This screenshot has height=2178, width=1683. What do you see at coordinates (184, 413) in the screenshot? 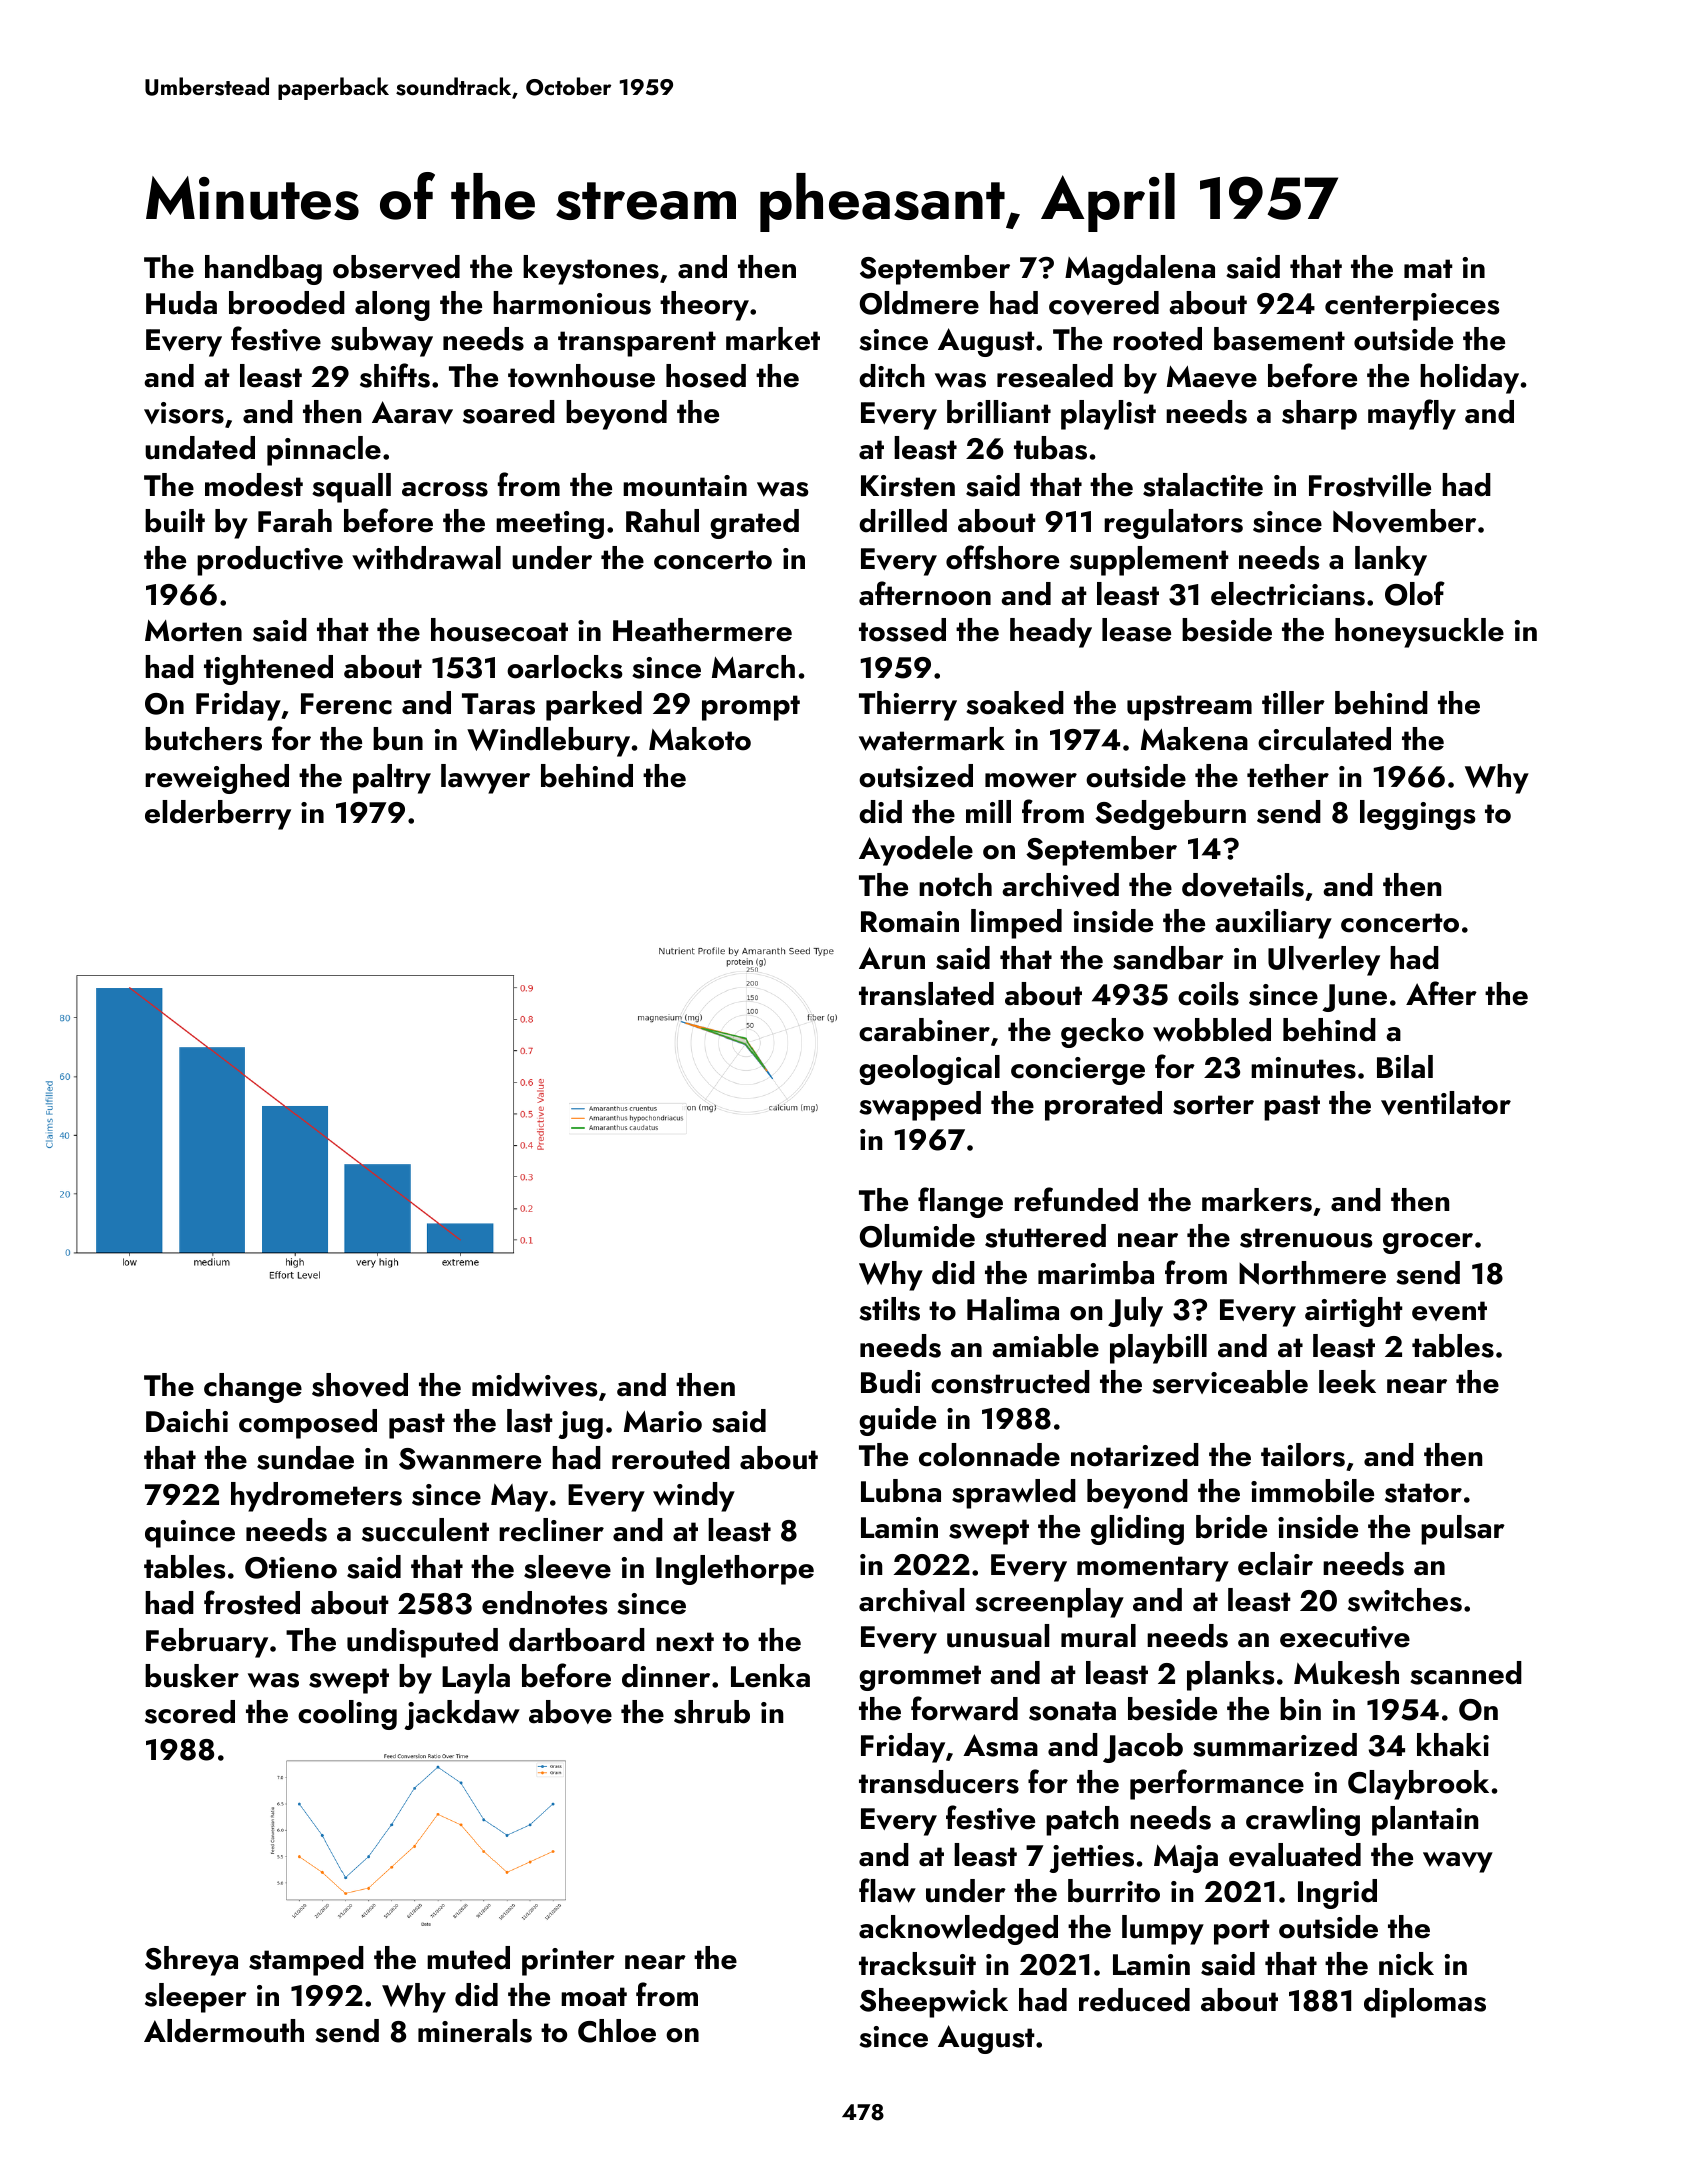
I see `visors` at bounding box center [184, 413].
